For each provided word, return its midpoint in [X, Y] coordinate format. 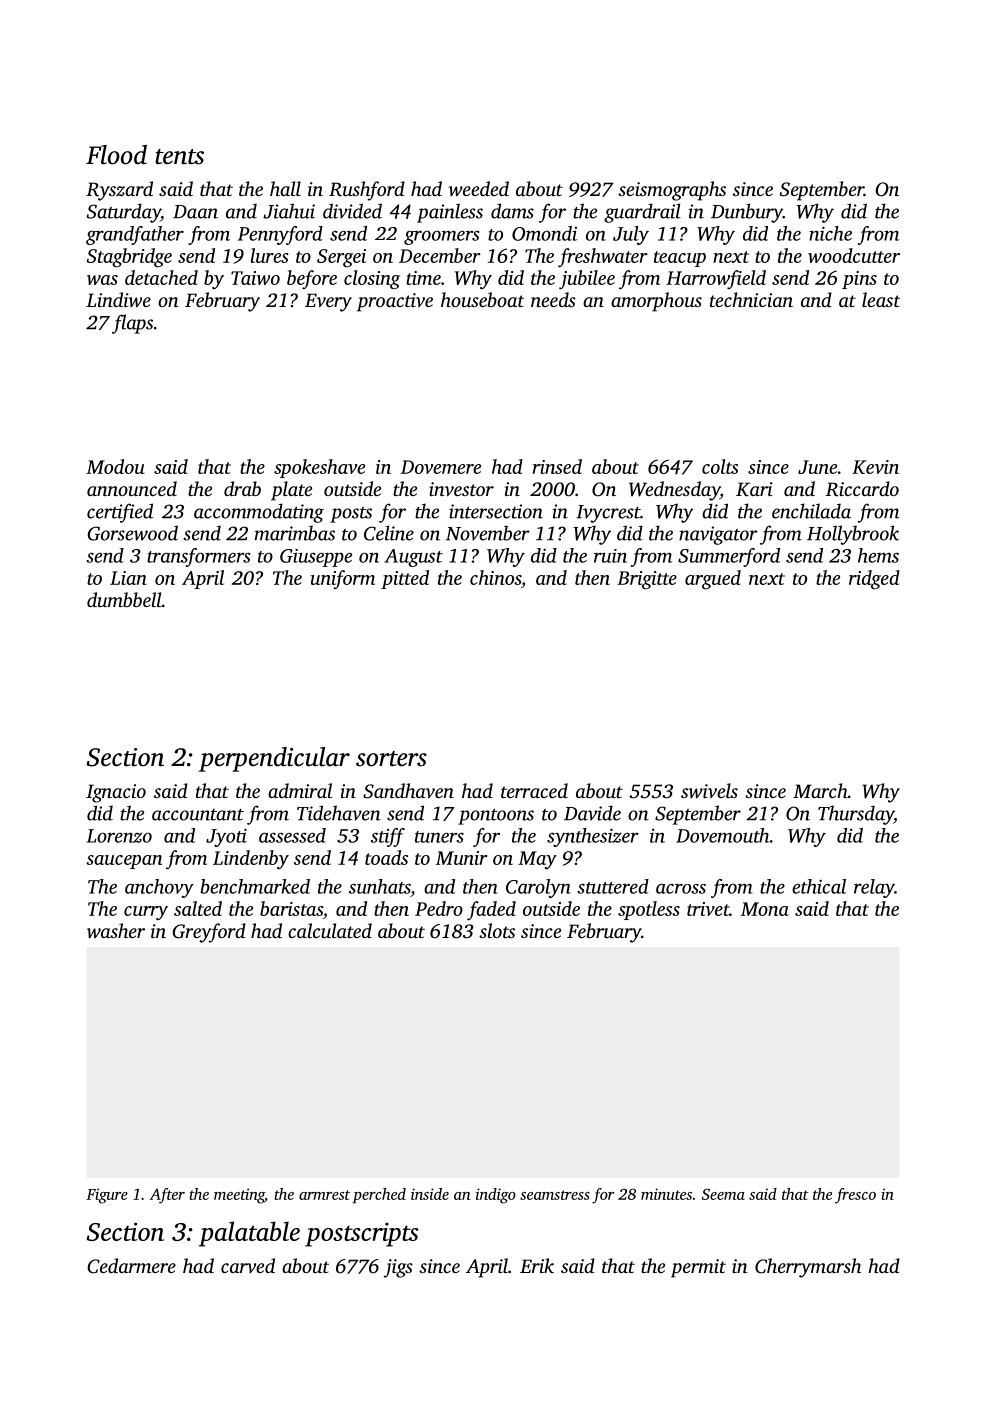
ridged [874, 580]
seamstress [555, 1195]
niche [830, 233]
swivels [709, 790]
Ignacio [116, 793]
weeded [479, 188]
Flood [116, 155]
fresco [855, 1196]
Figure [107, 1196]
